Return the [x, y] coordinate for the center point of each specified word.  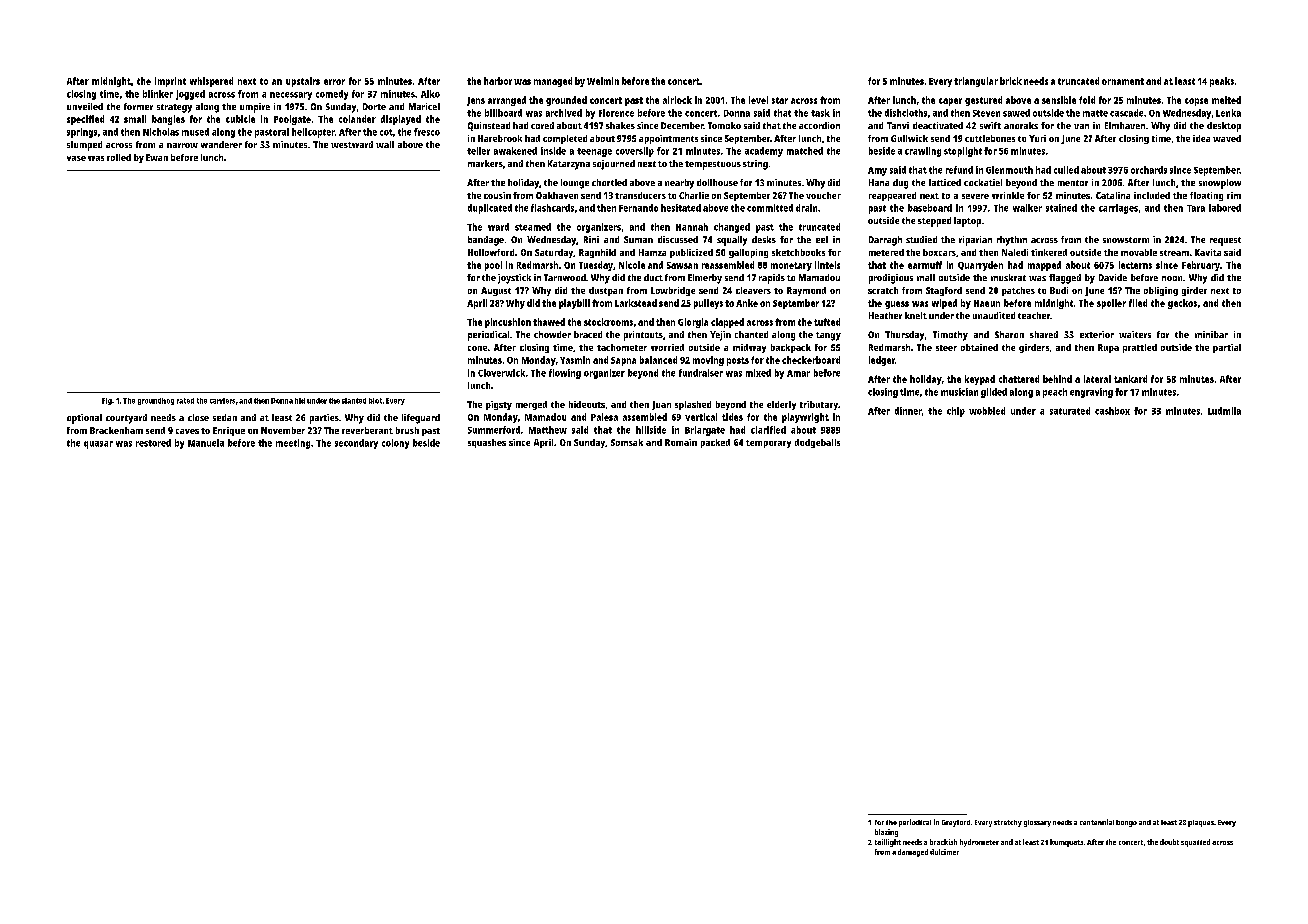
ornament [1123, 81]
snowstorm [1126, 240]
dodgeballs [817, 443]
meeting [293, 444]
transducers [640, 195]
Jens [476, 101]
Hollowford [491, 252]
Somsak [627, 442]
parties [324, 419]
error [334, 82]
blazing [886, 833]
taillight [888, 843]
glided [994, 393]
